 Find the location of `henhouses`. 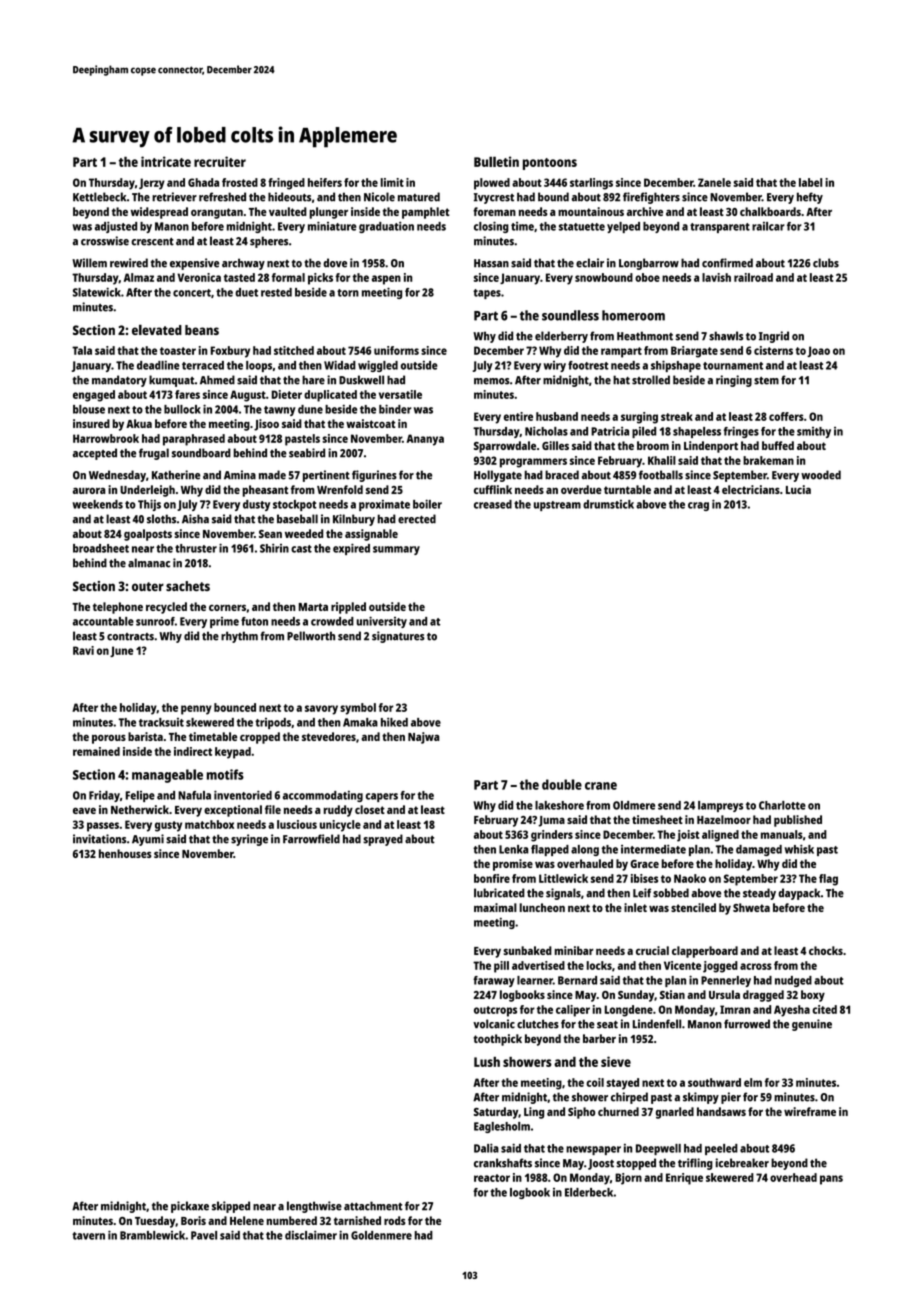

henhouses is located at coordinates (125, 853).
